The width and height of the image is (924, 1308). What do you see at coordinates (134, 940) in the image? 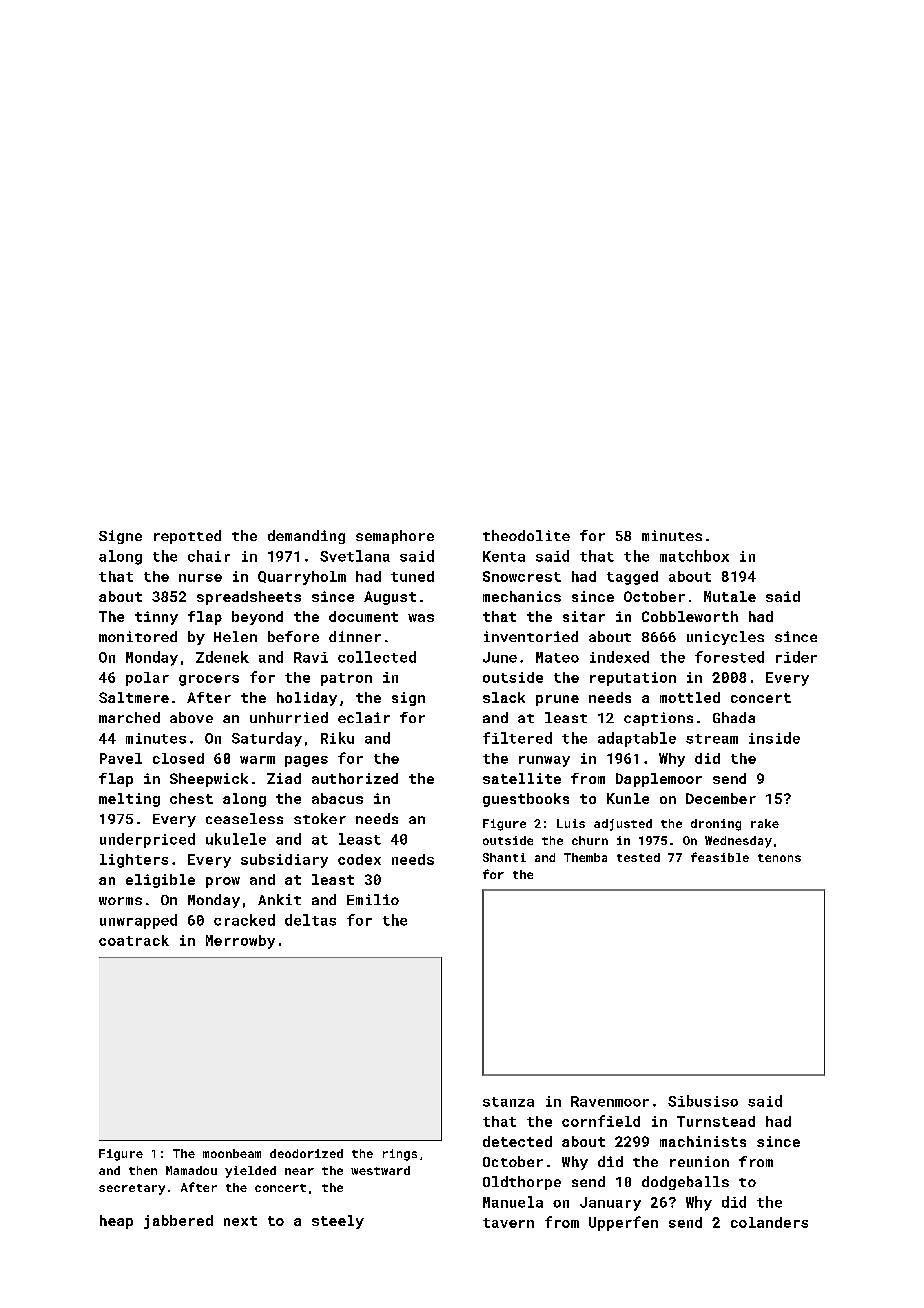
I see `coatrack` at bounding box center [134, 940].
